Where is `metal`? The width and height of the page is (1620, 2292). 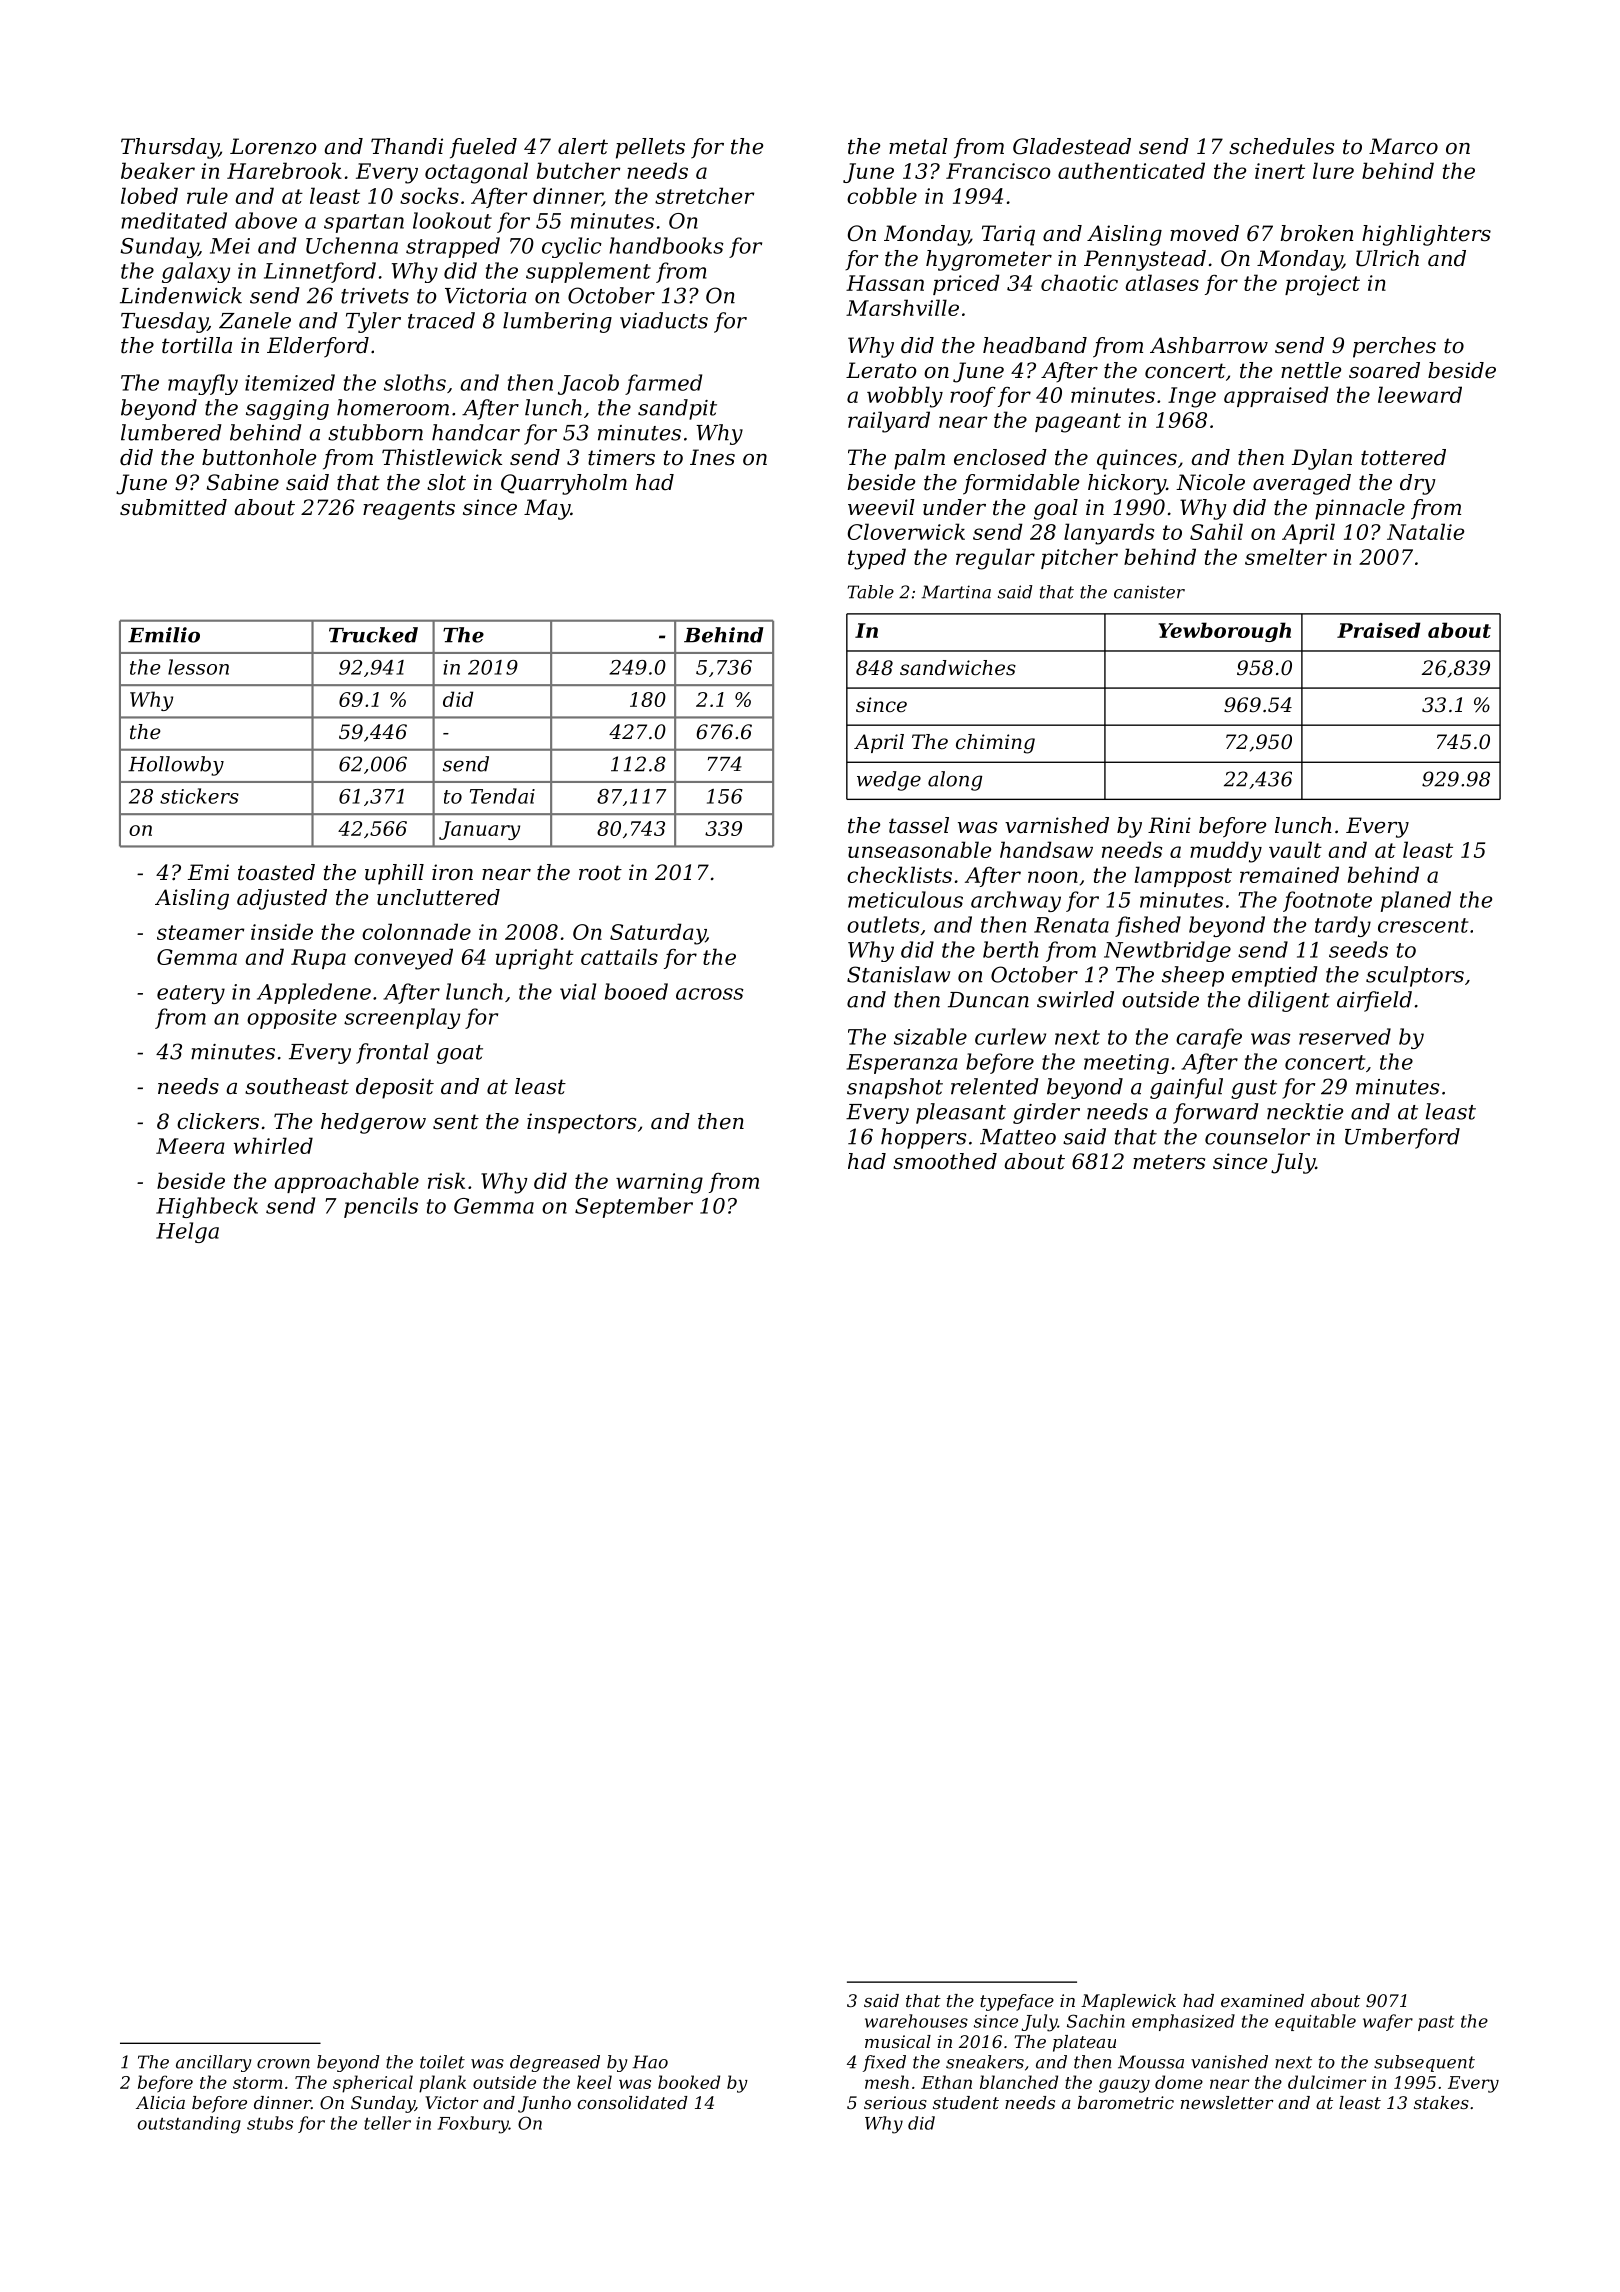 metal is located at coordinates (918, 146).
